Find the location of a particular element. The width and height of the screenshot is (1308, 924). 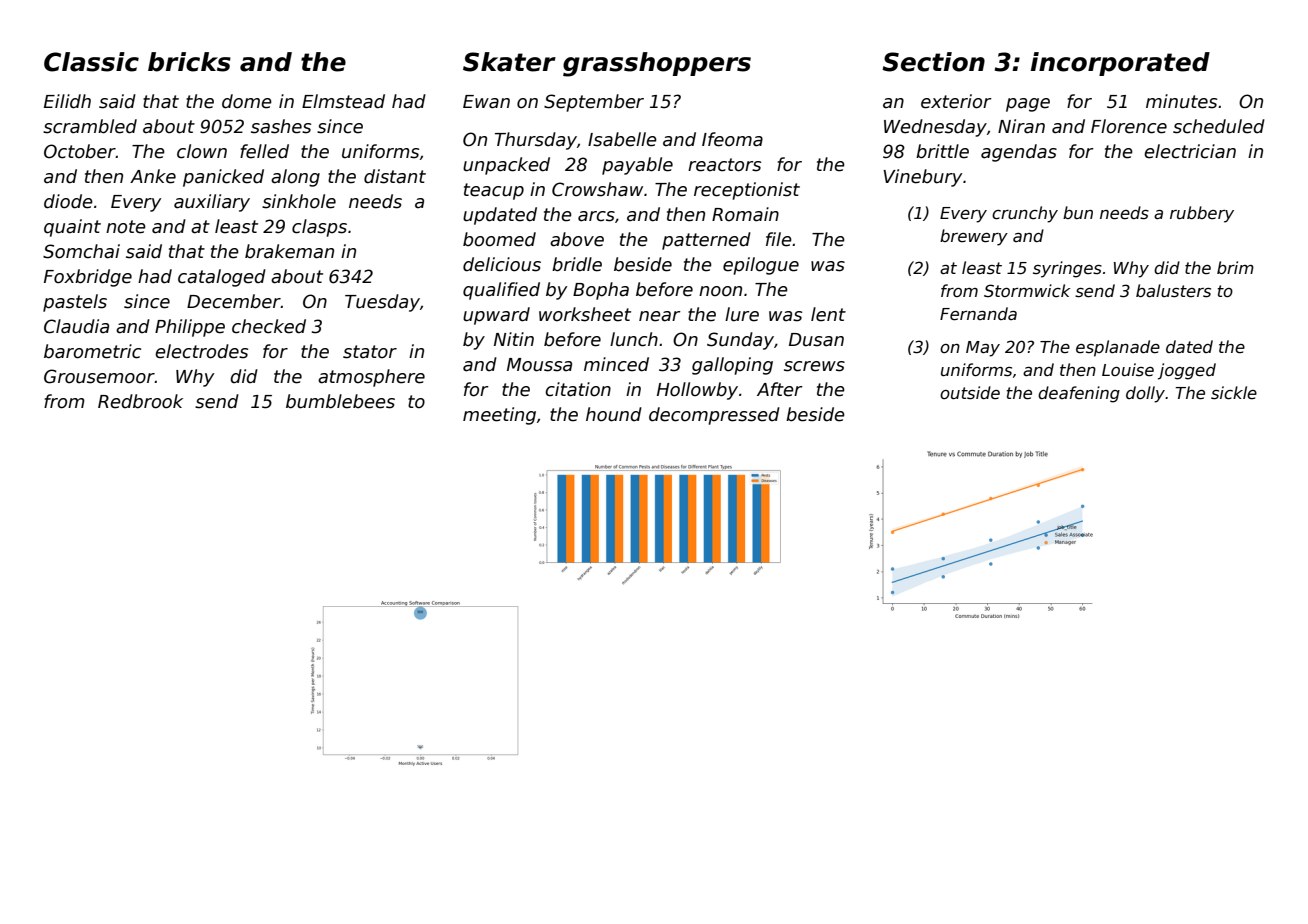

rubbery is located at coordinates (1202, 214).
